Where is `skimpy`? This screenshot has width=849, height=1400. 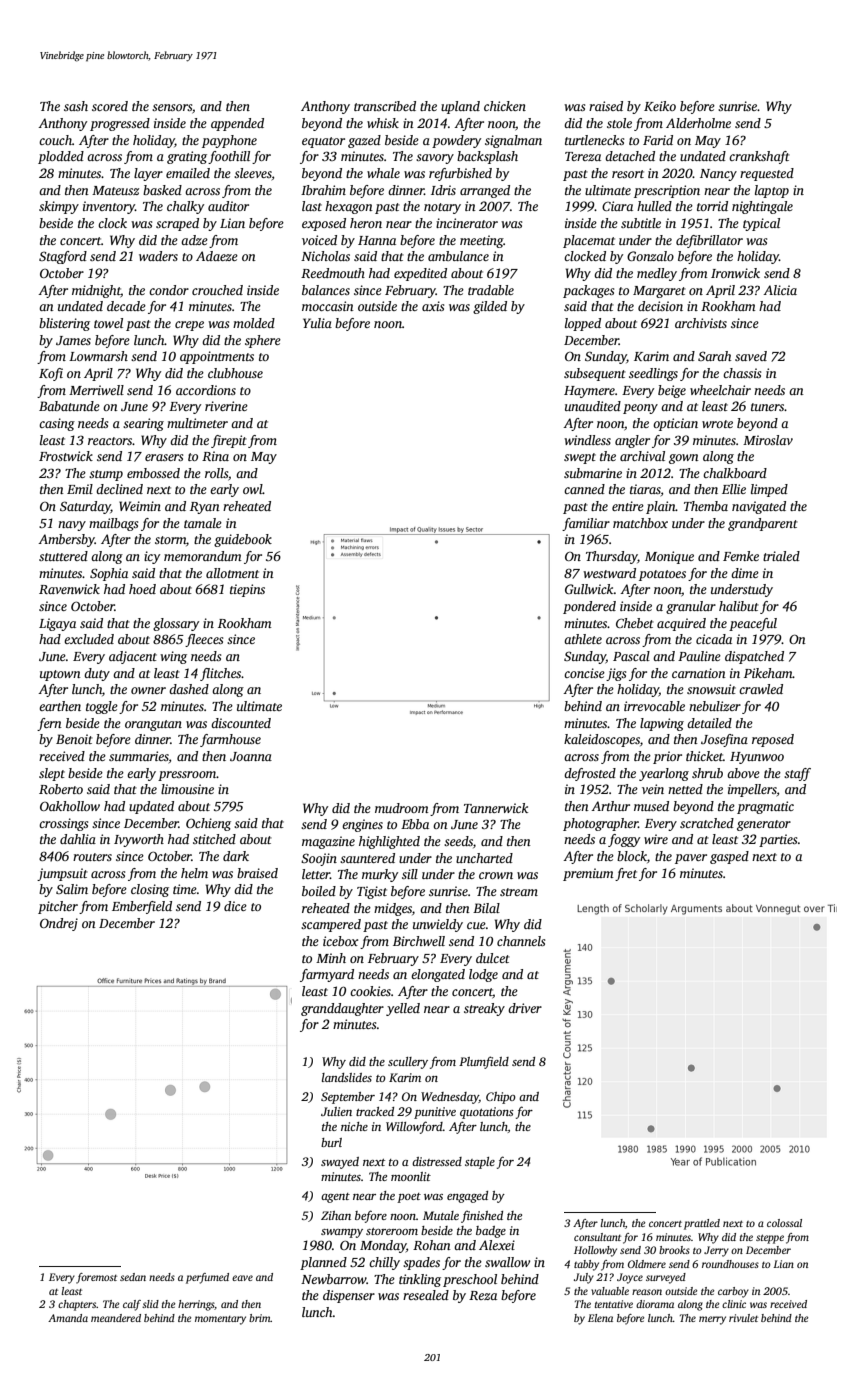 skimpy is located at coordinates (59, 207).
